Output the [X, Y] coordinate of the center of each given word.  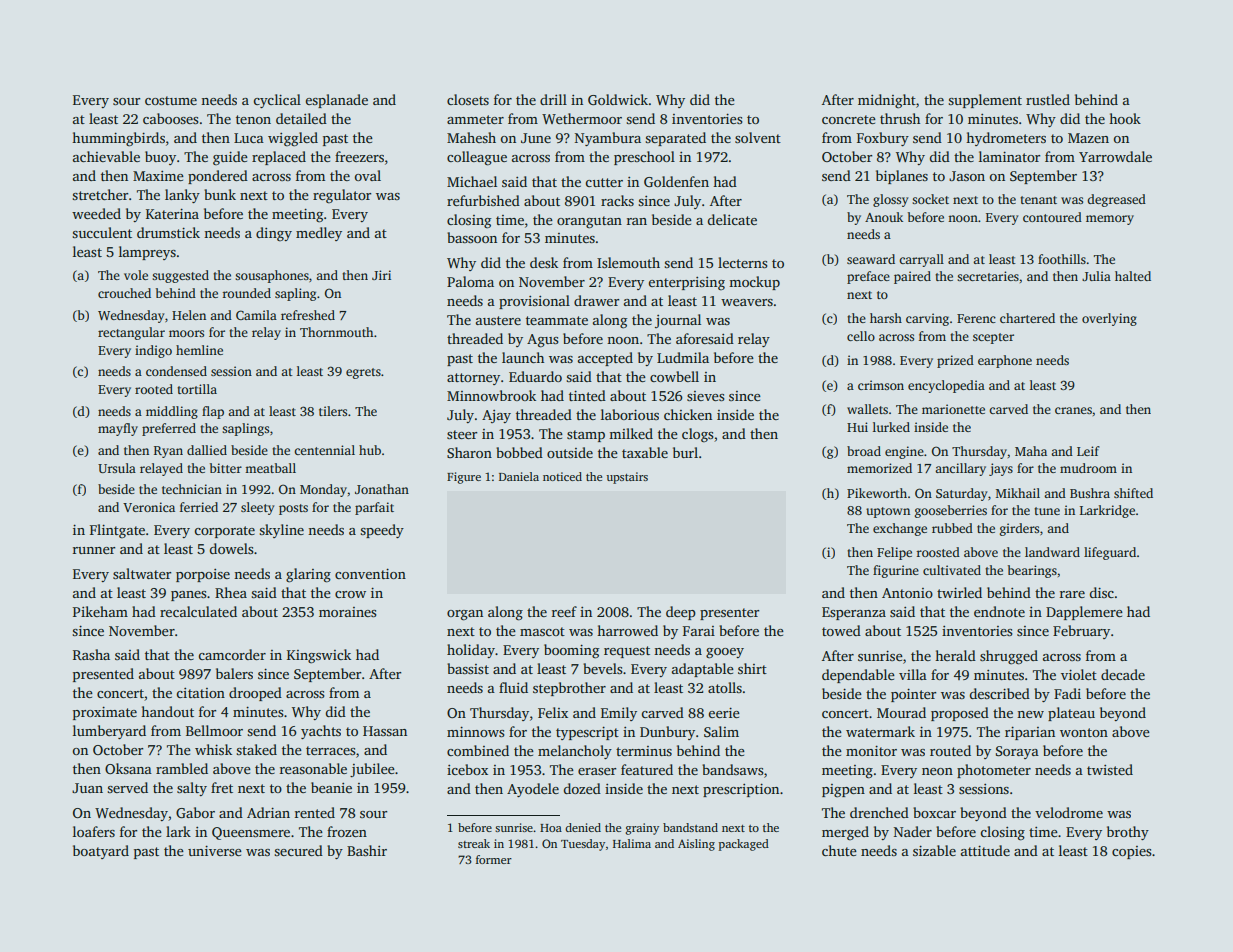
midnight [887, 101]
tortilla [197, 389]
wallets [867, 409]
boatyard [101, 852]
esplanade [336, 101]
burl [685, 452]
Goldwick [618, 99]
